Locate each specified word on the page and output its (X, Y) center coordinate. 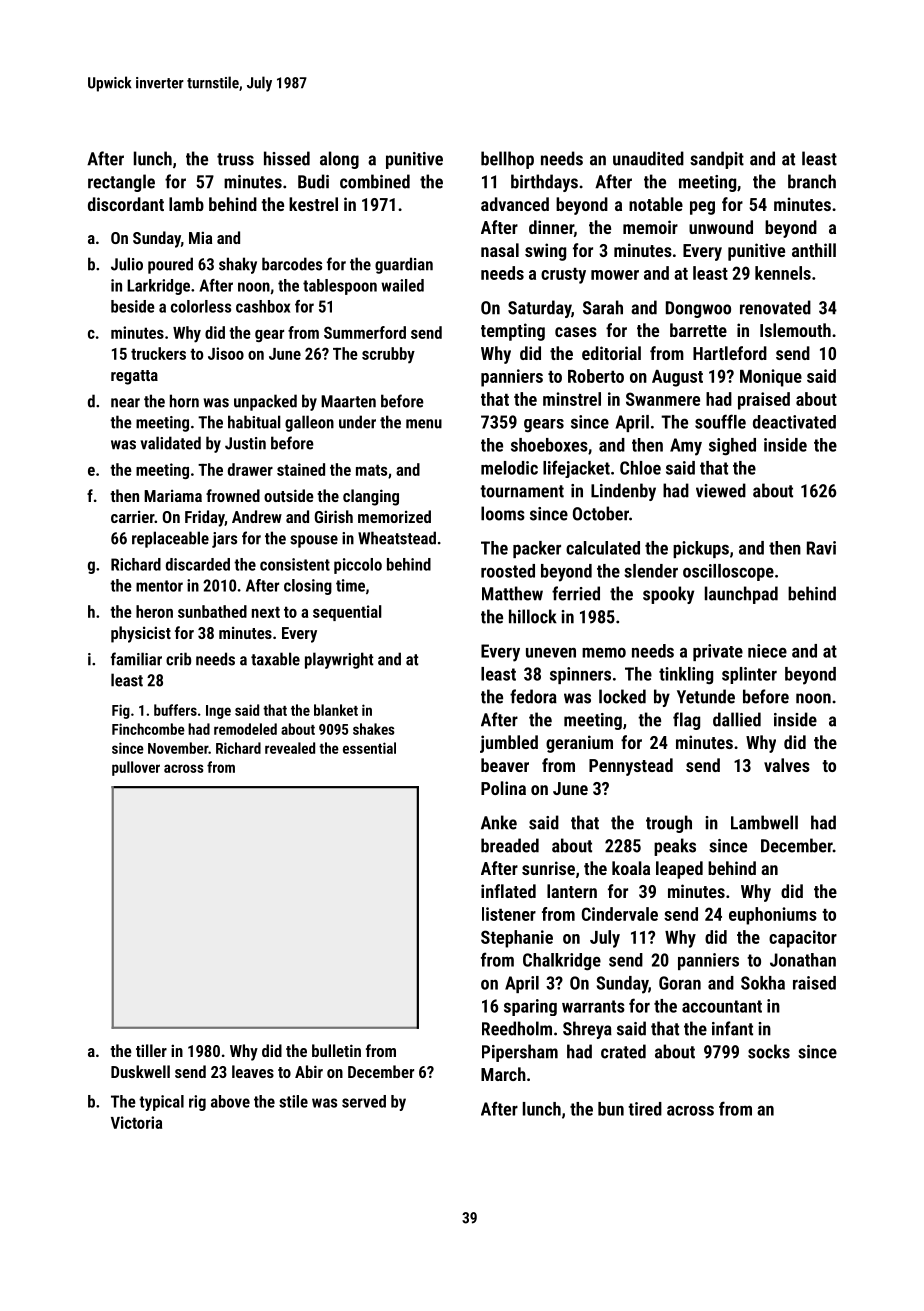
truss (235, 159)
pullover (136, 768)
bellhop (507, 160)
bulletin (336, 1050)
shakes (374, 729)
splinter (749, 675)
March (503, 1074)
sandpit (717, 160)
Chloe (640, 468)
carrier (132, 516)
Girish (334, 516)
